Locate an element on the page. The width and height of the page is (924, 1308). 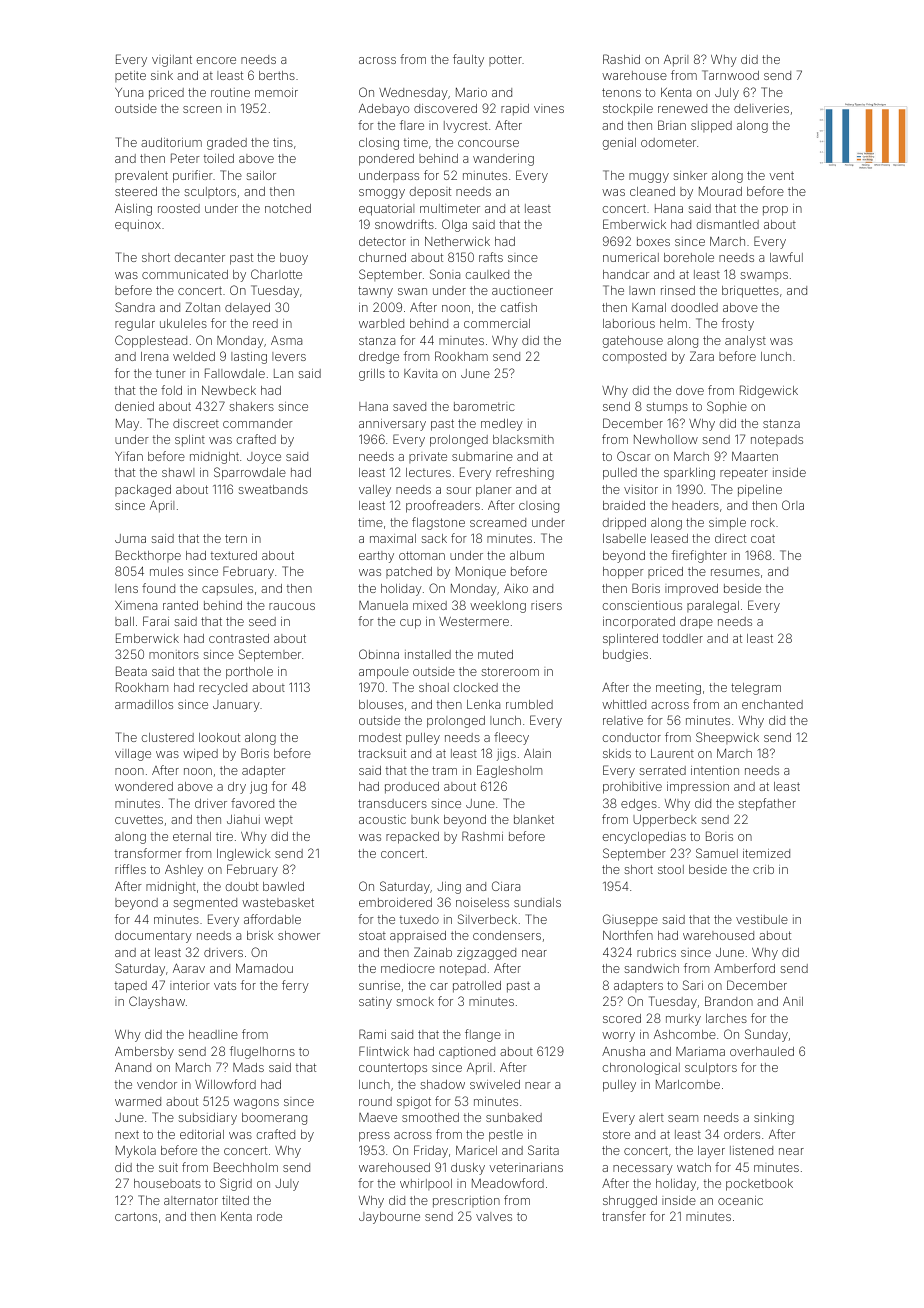
telegram is located at coordinates (756, 689).
